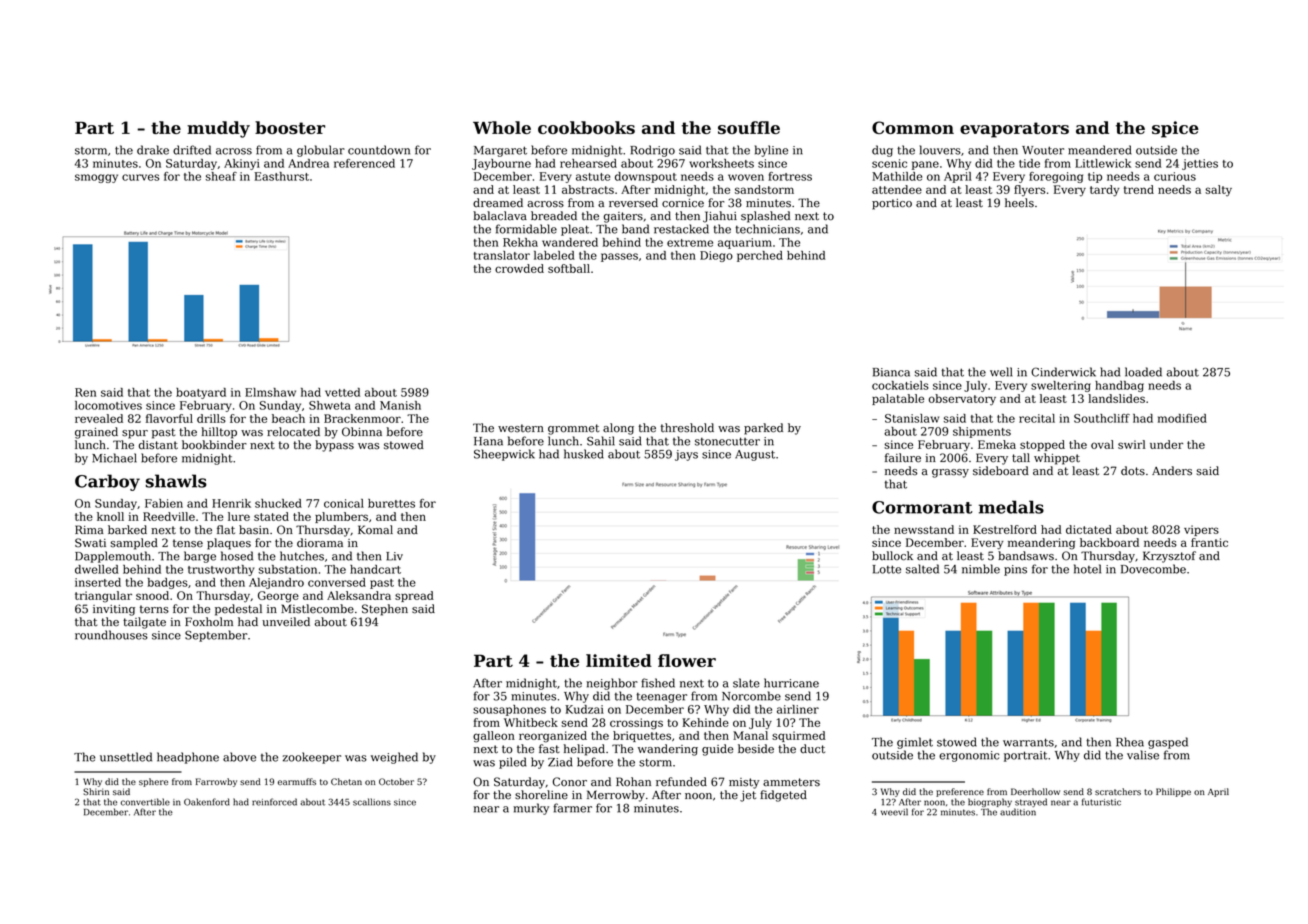  I want to click on drake, so click(153, 150).
